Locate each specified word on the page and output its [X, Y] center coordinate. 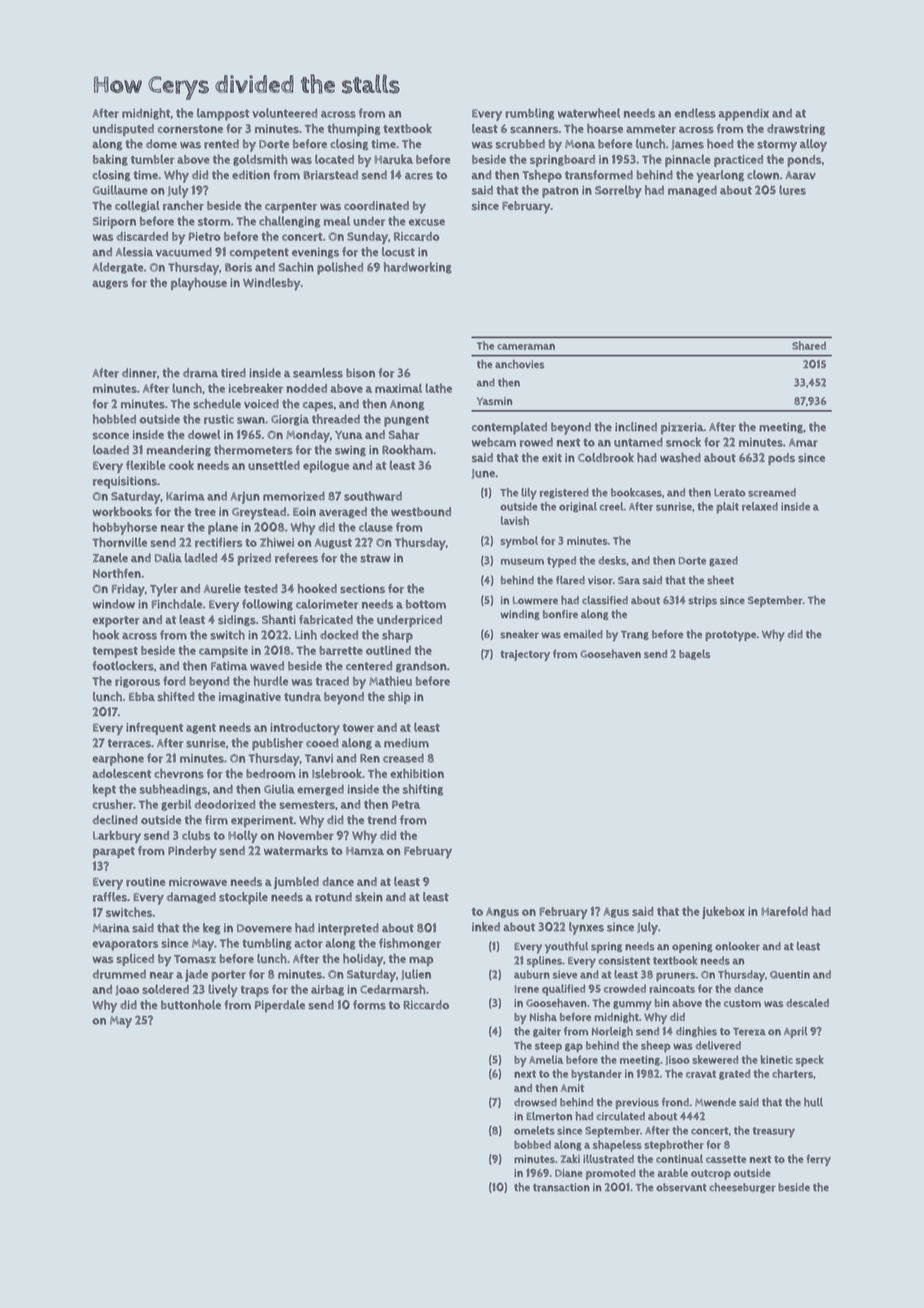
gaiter [547, 1032]
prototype [730, 636]
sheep [655, 1047]
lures [792, 190]
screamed [772, 492]
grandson [421, 667]
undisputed [123, 130]
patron [560, 192]
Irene [526, 989]
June [483, 474]
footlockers [123, 666]
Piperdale [280, 1006]
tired [233, 373]
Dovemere [264, 928]
